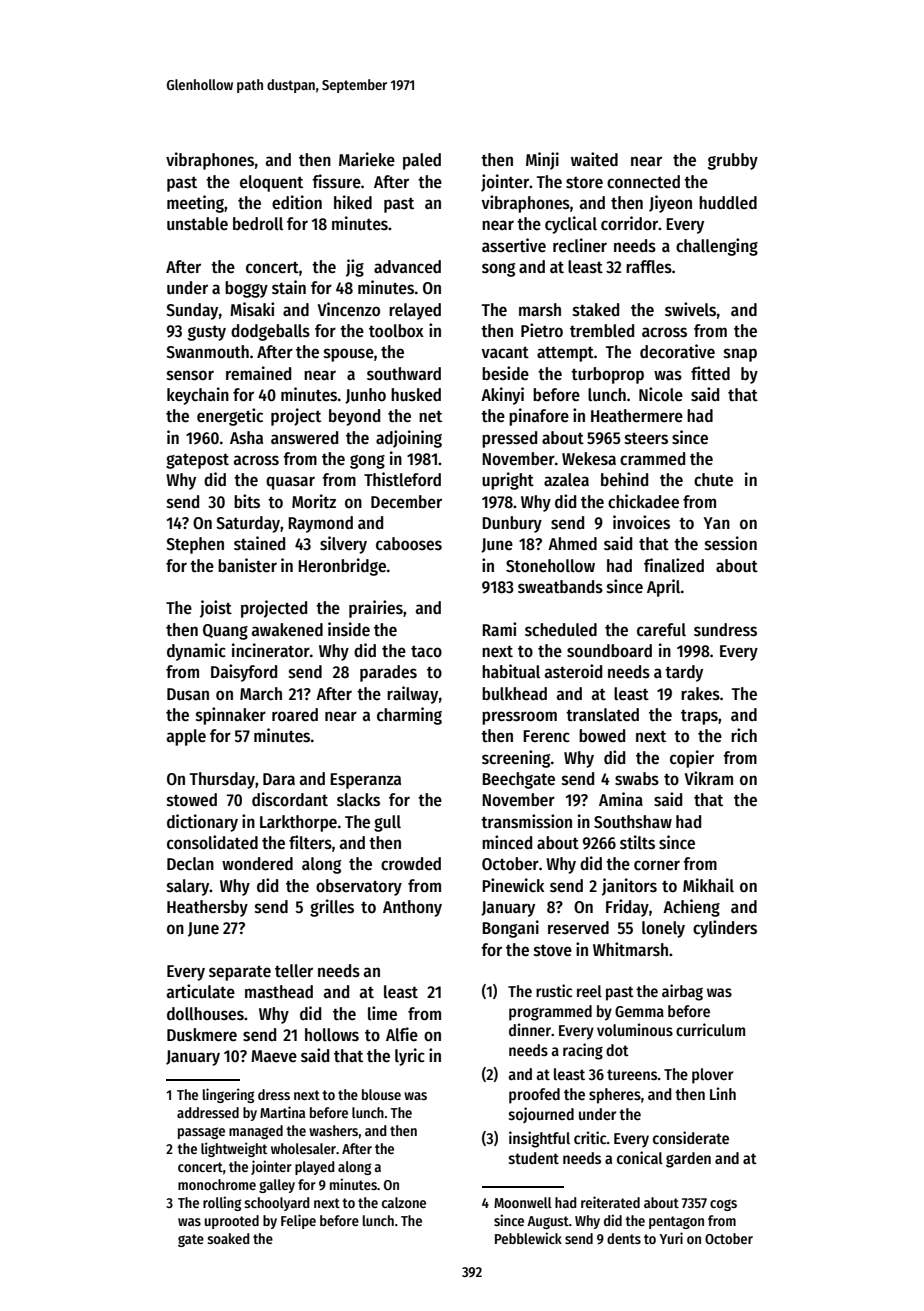  Describe the element at coordinates (201, 991) in the screenshot. I see `articulate` at that location.
